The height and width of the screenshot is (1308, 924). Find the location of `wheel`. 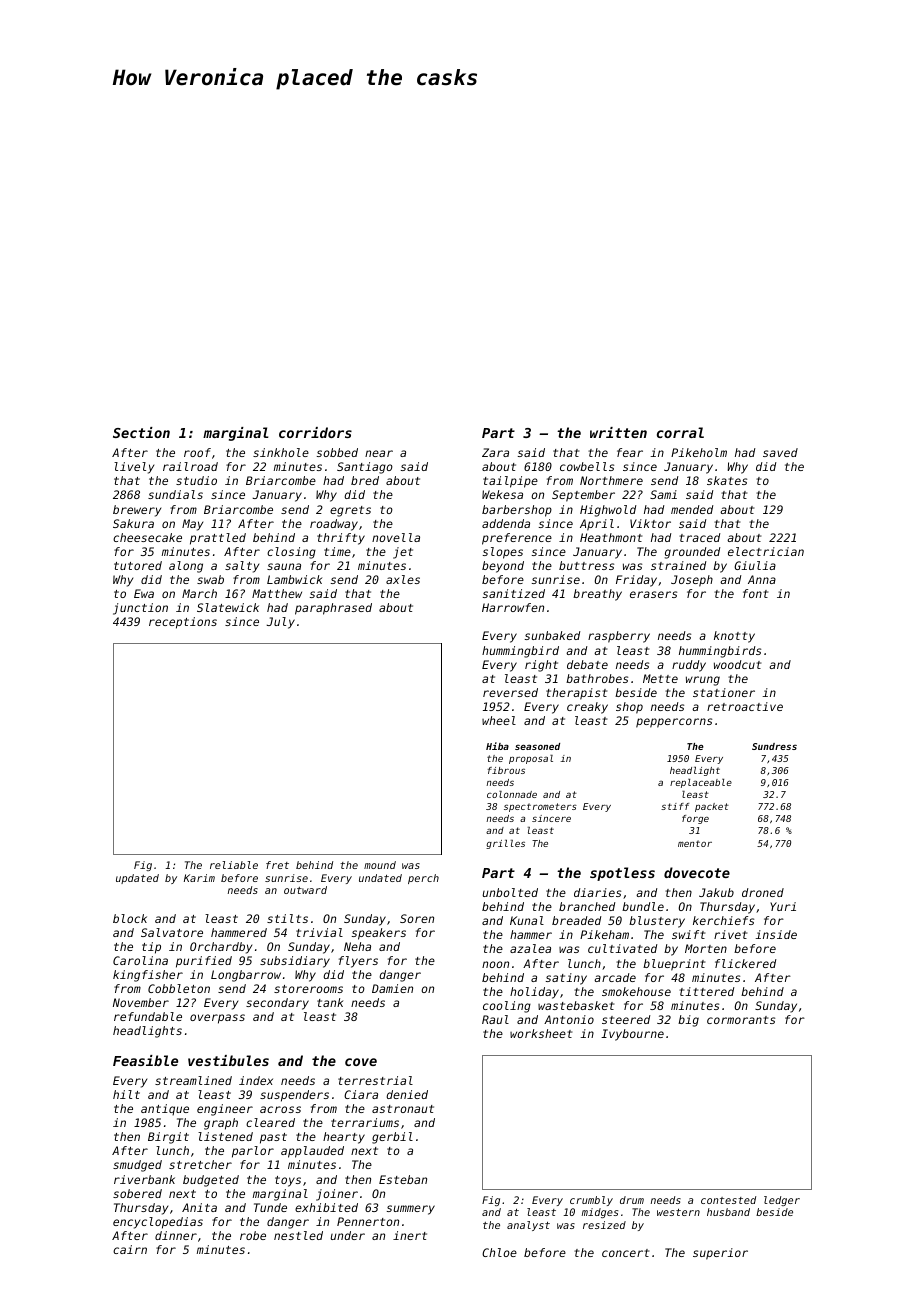

wheel is located at coordinates (499, 720).
